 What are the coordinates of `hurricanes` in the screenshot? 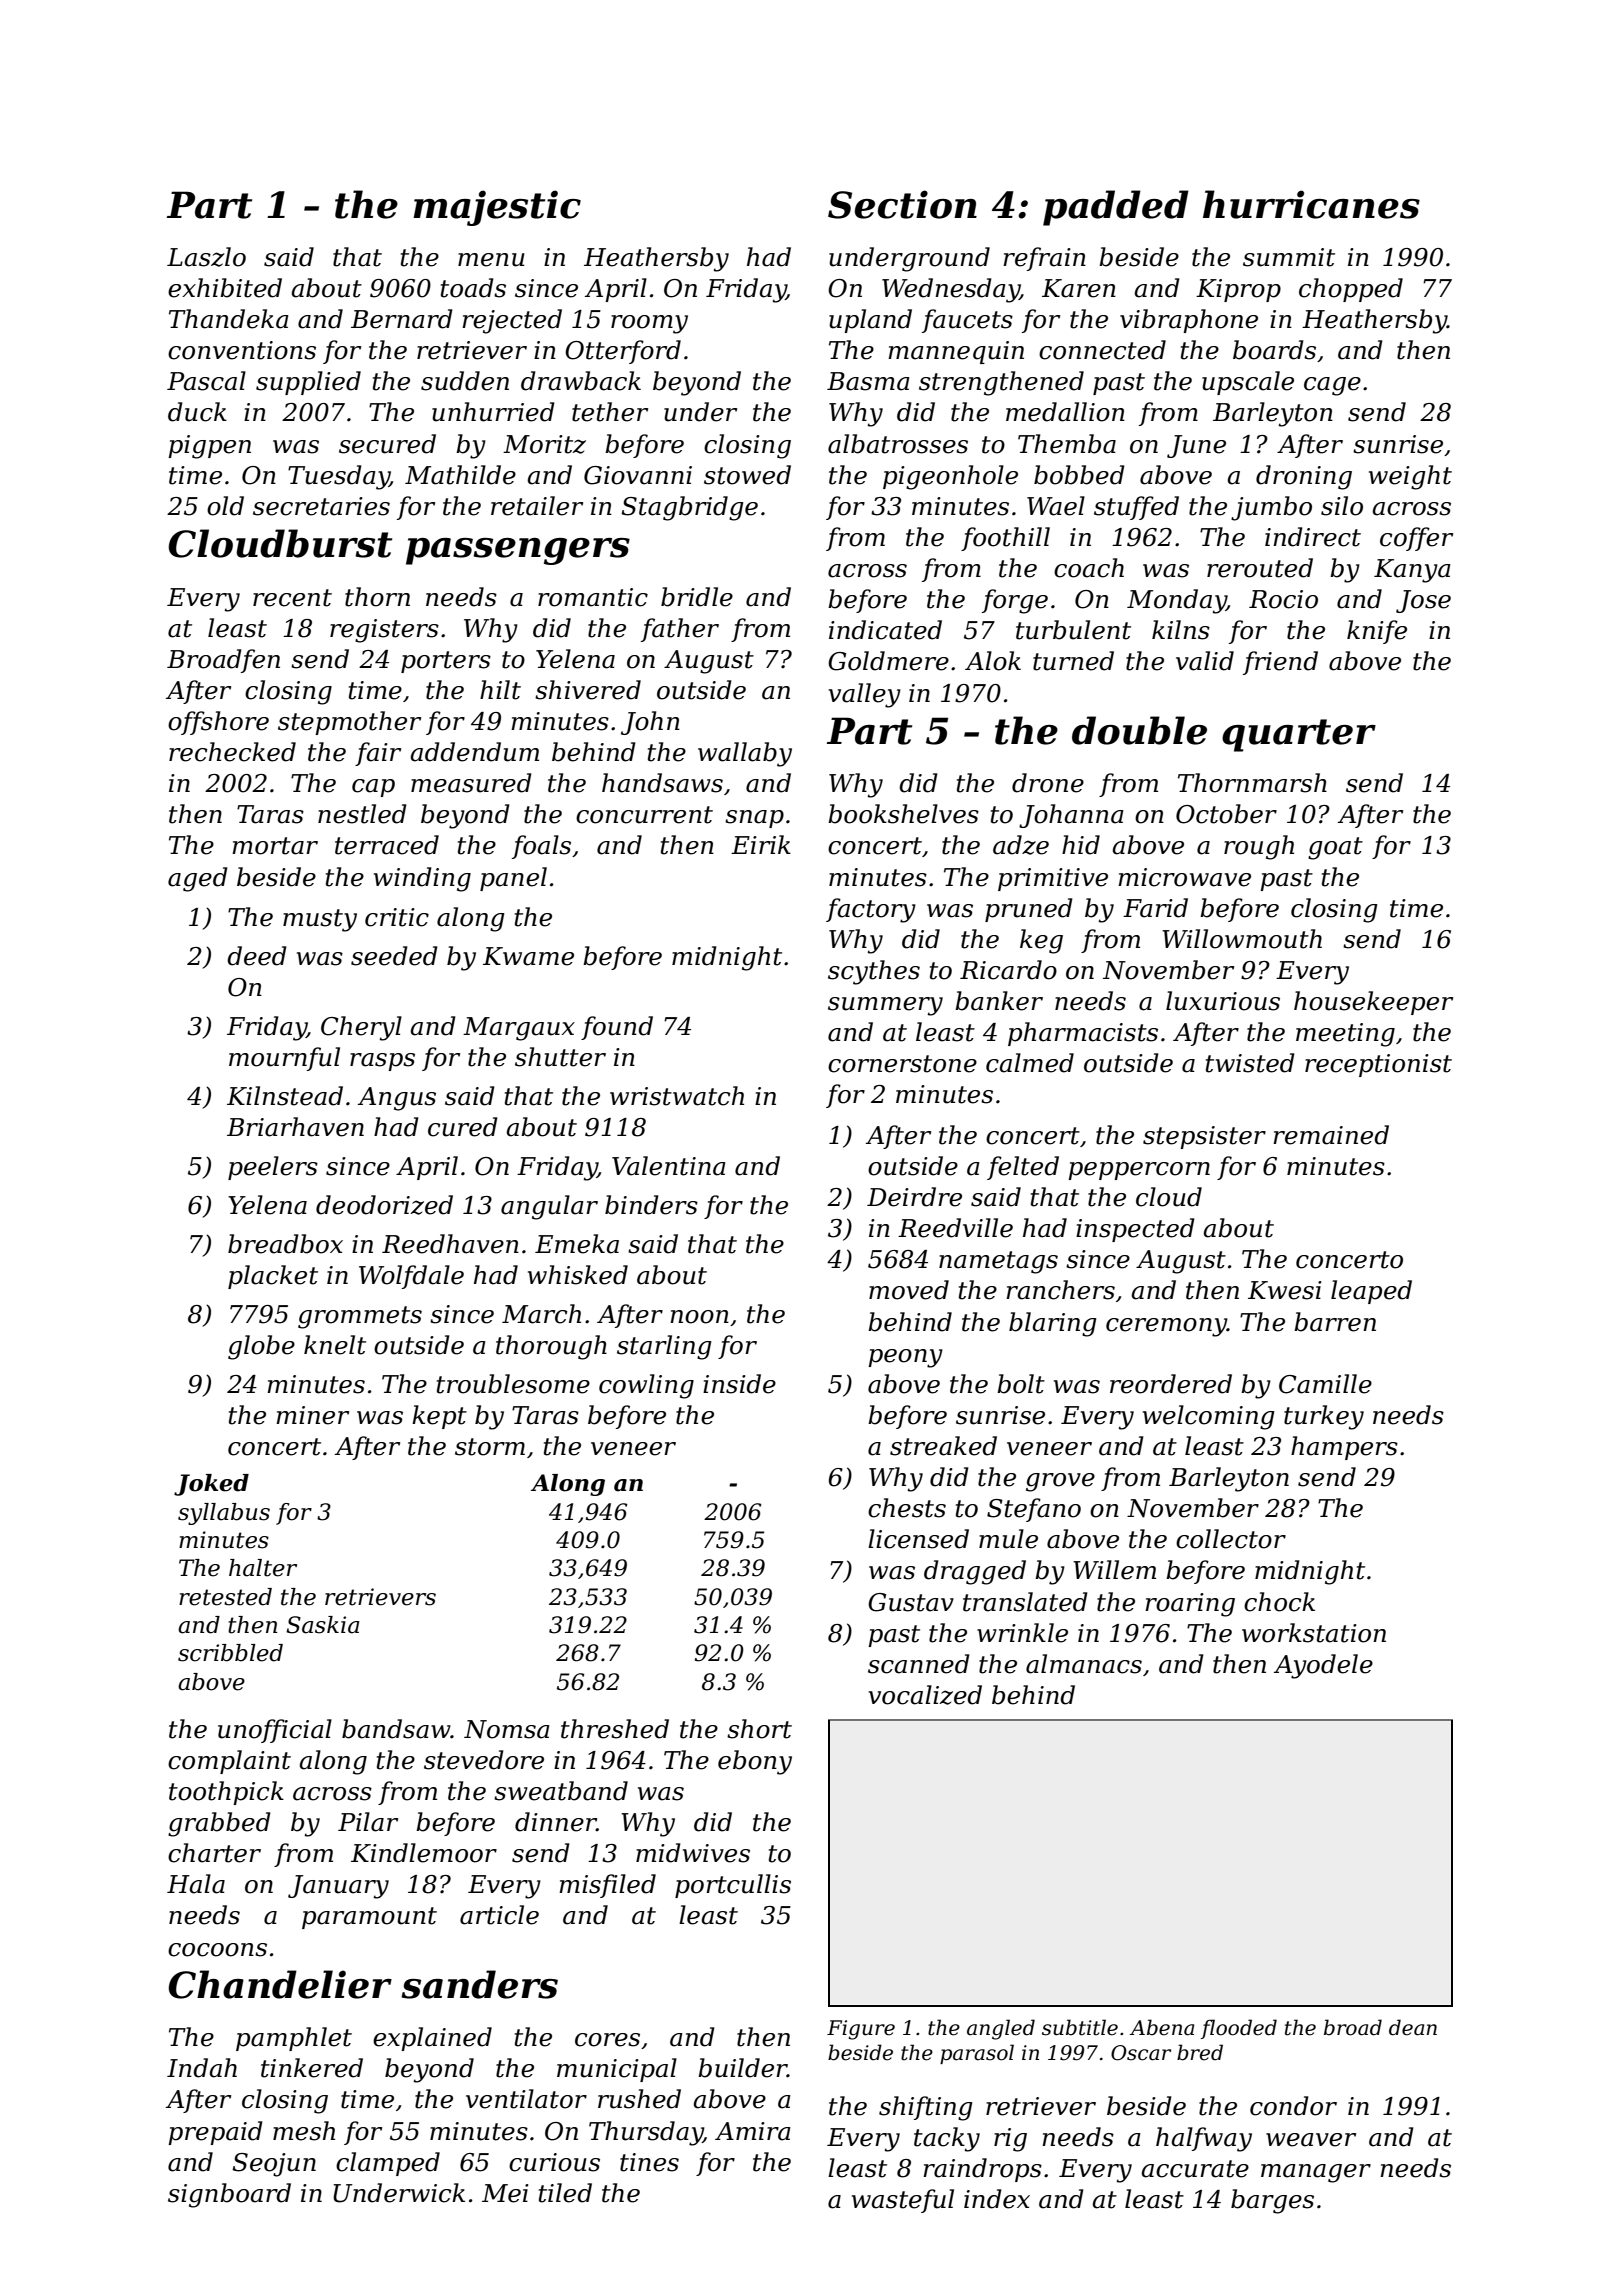 It's located at (1311, 204).
